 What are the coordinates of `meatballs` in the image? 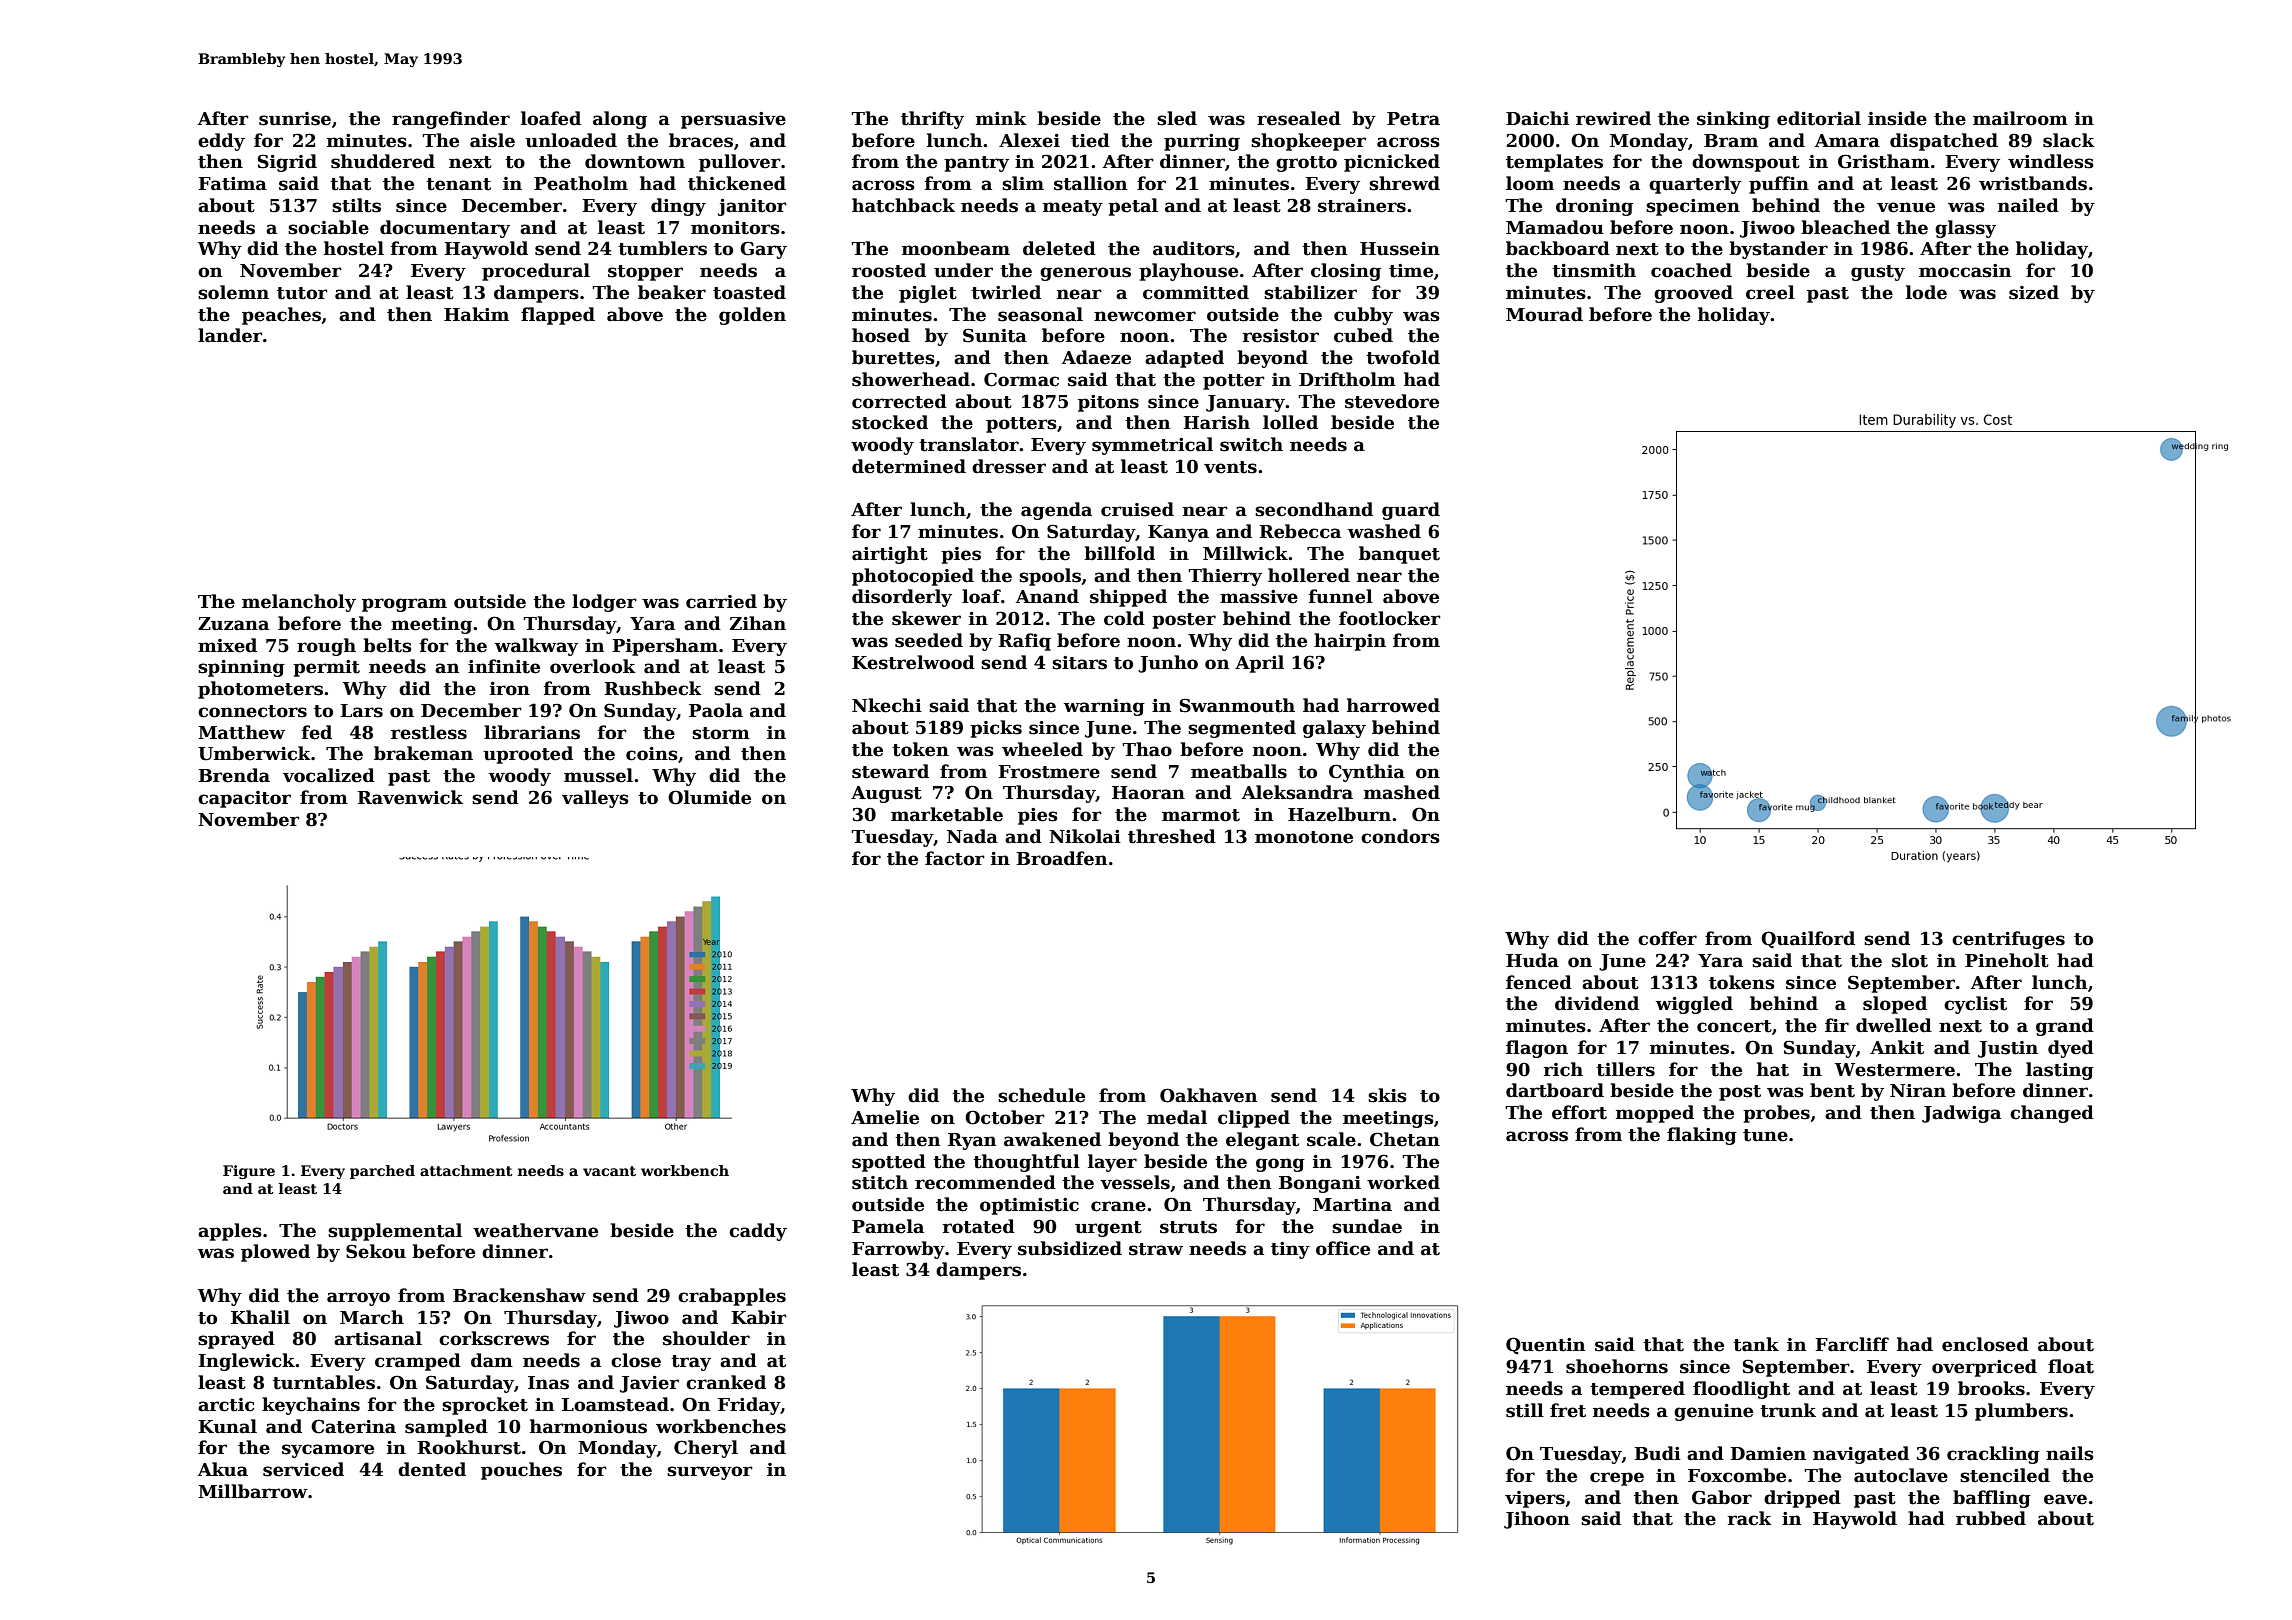 It's located at (1239, 771).
